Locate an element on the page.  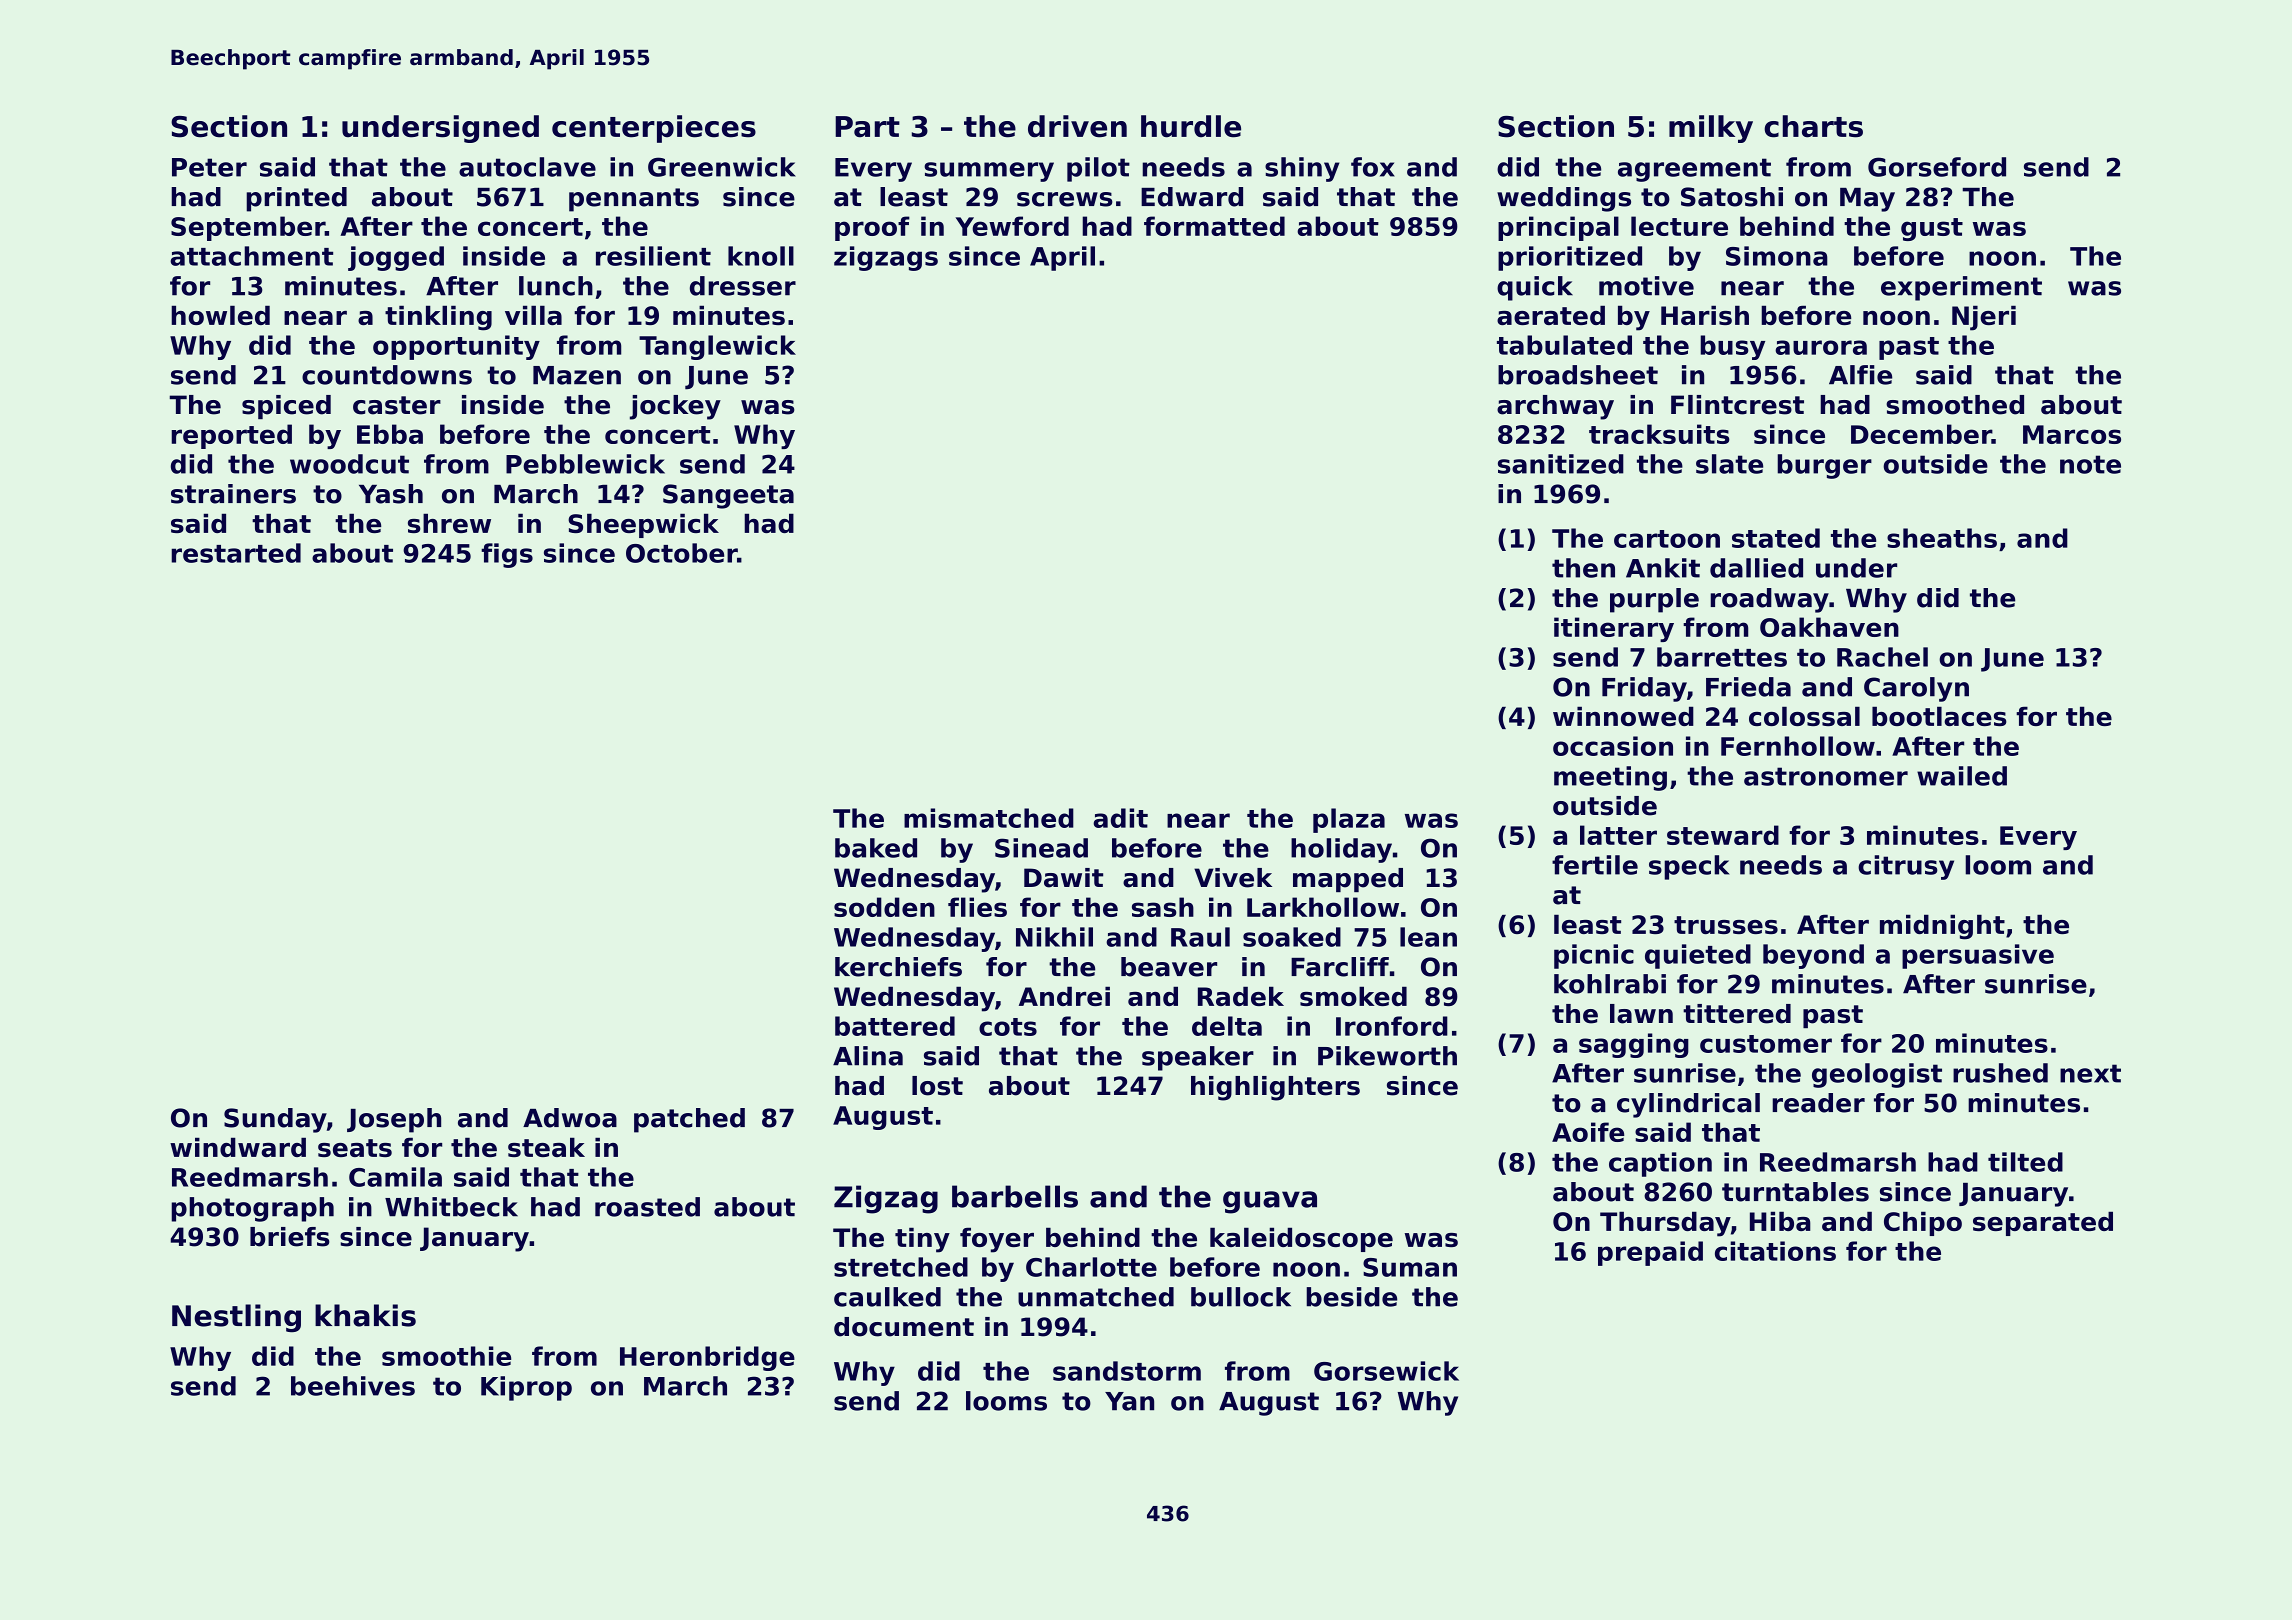
smoothie is located at coordinates (446, 1356).
